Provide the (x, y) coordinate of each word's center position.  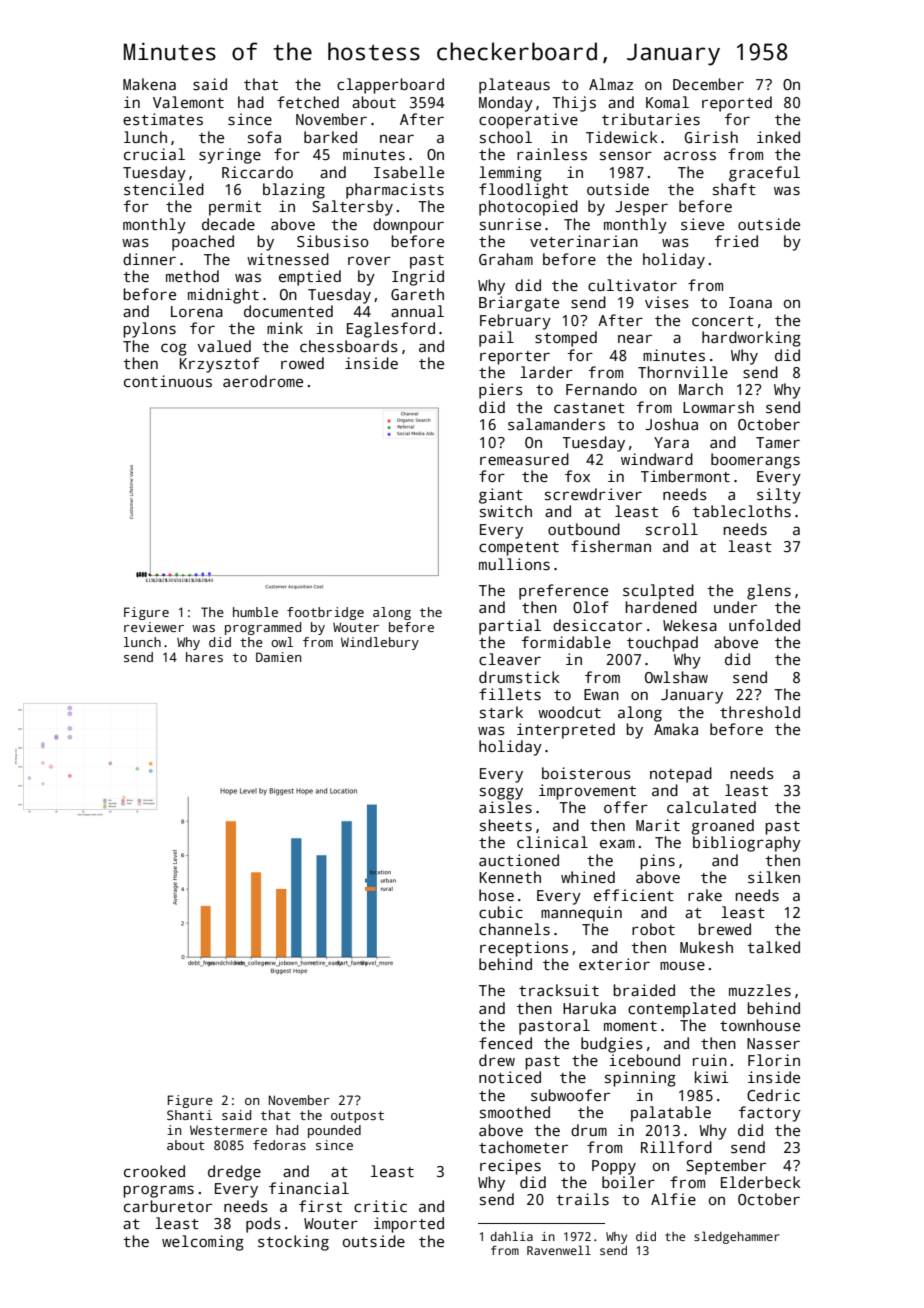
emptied (310, 278)
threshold (760, 712)
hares (204, 657)
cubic (501, 912)
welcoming (203, 1243)
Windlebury (380, 643)
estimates (163, 119)
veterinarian (584, 241)
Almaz (611, 84)
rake (705, 895)
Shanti (189, 1115)
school (506, 137)
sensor (626, 155)
